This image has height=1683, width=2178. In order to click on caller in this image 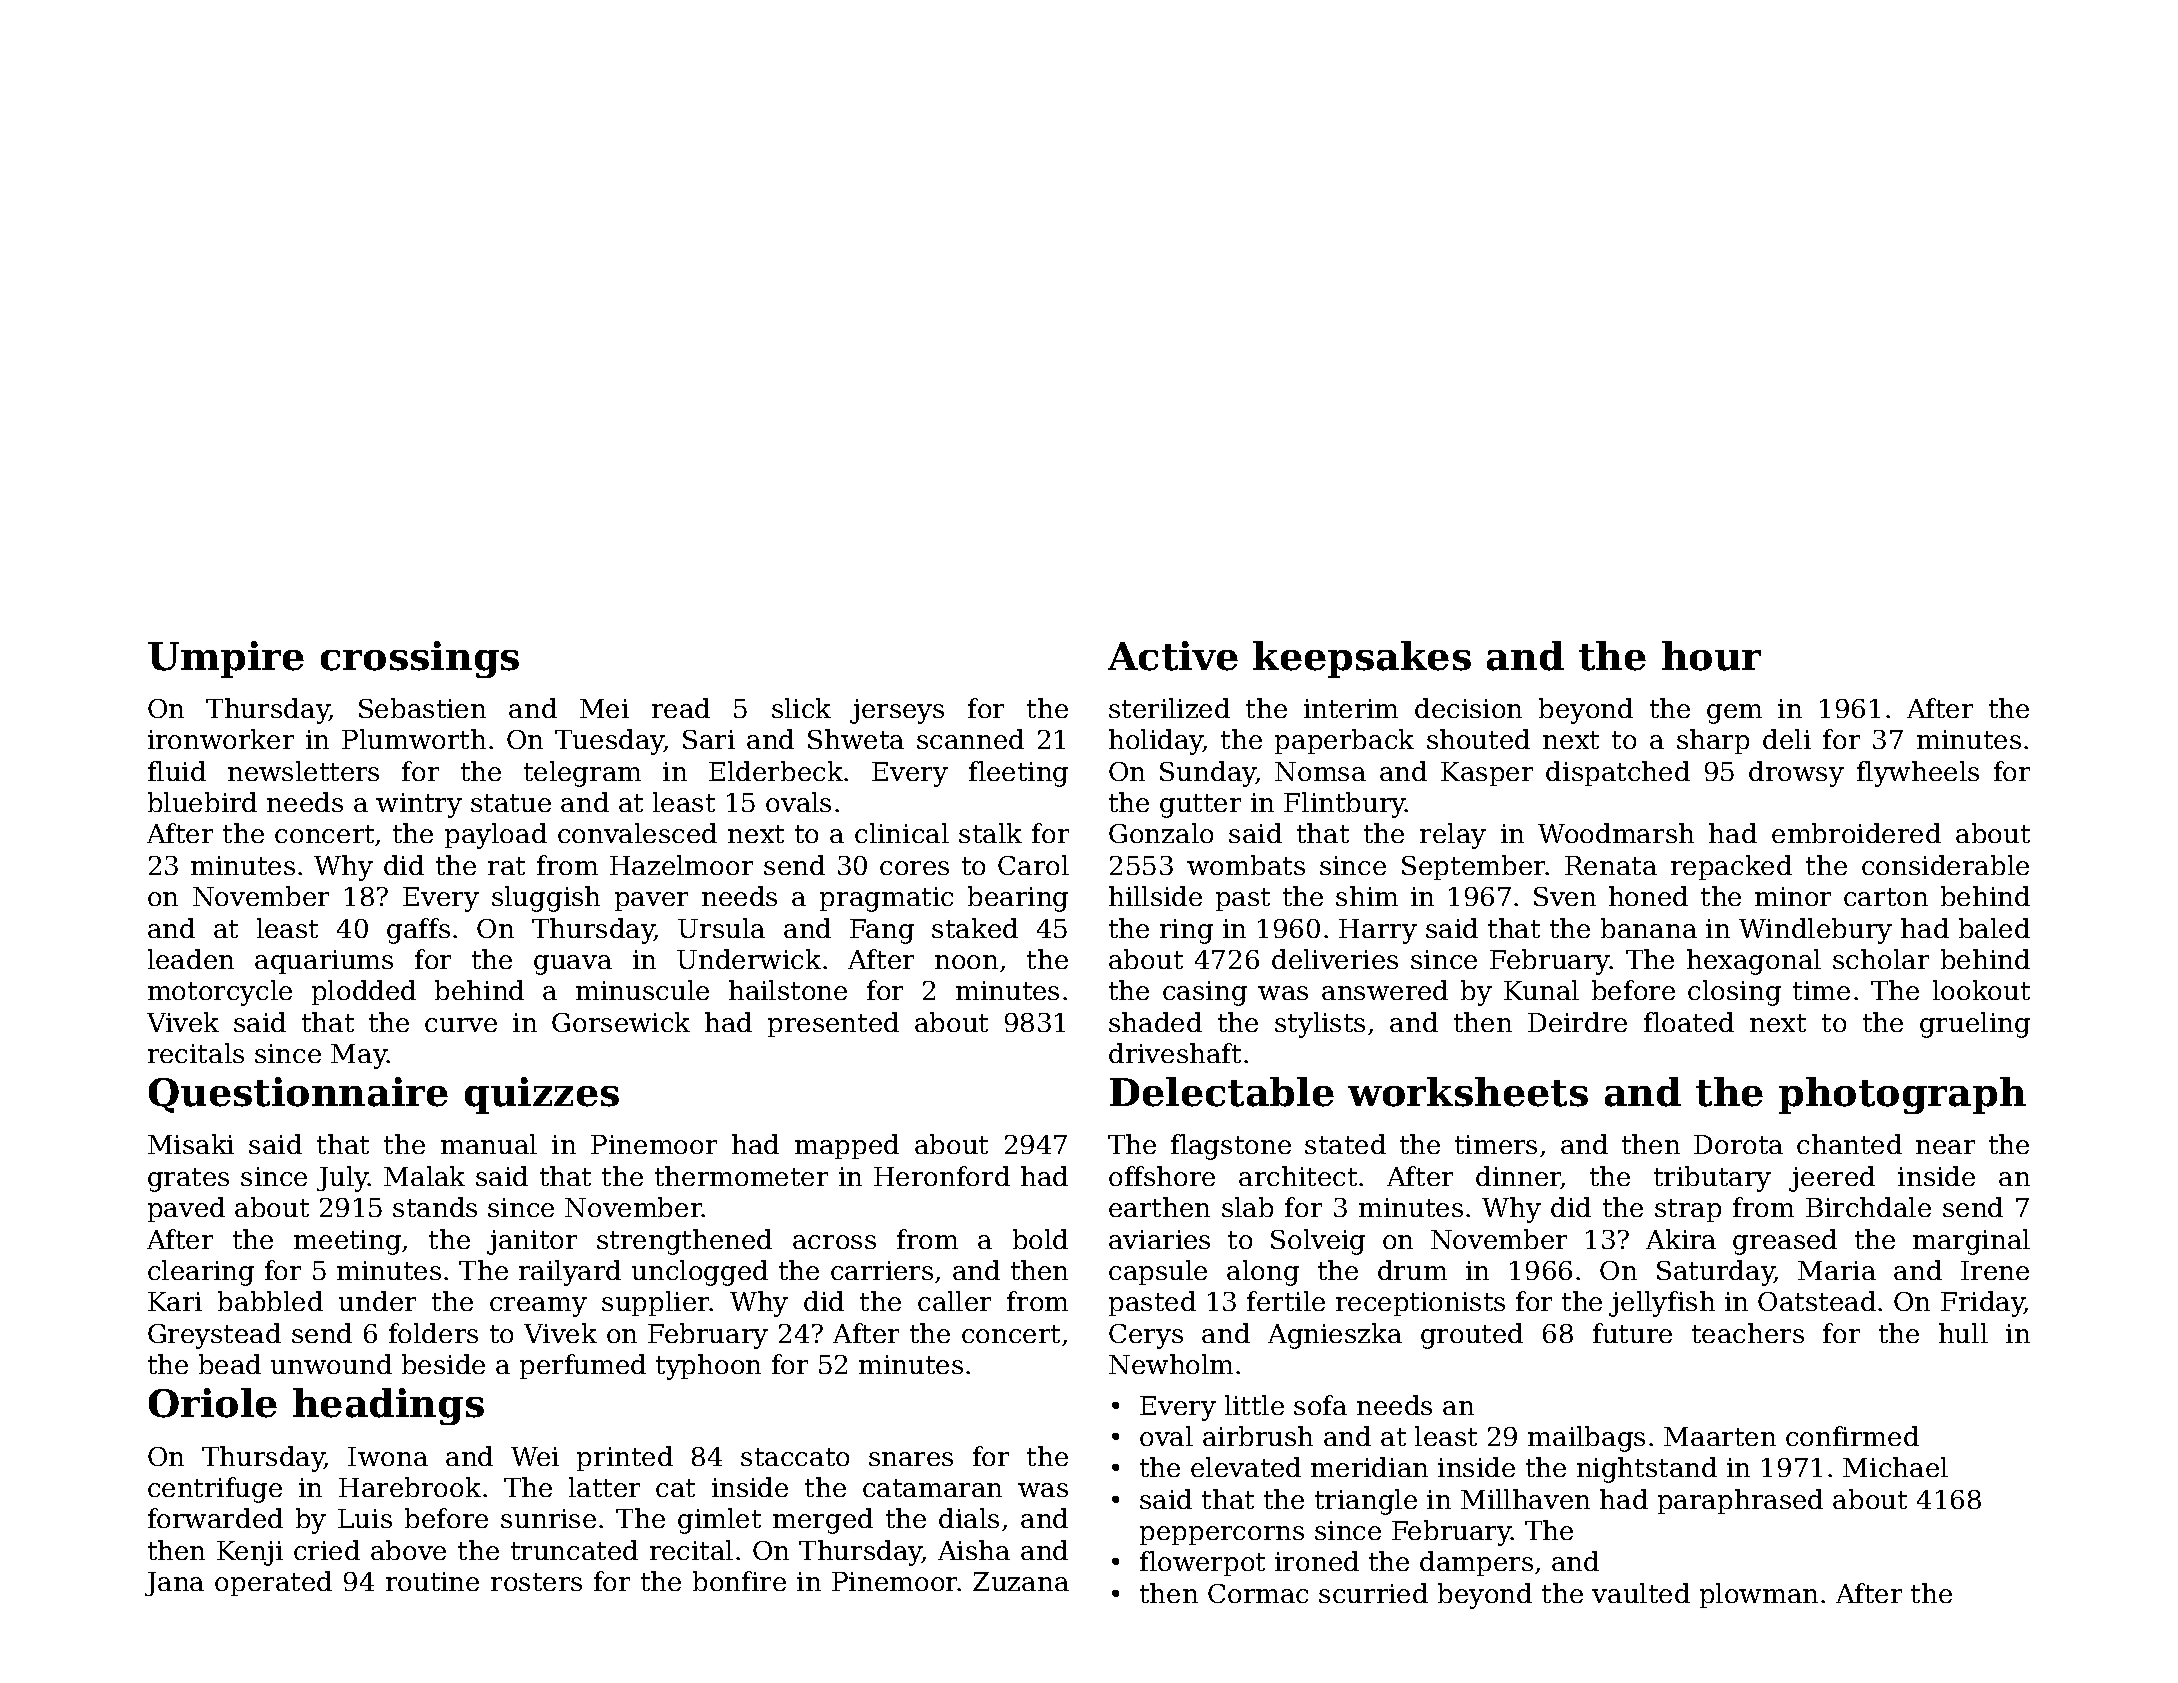, I will do `click(954, 1301)`.
